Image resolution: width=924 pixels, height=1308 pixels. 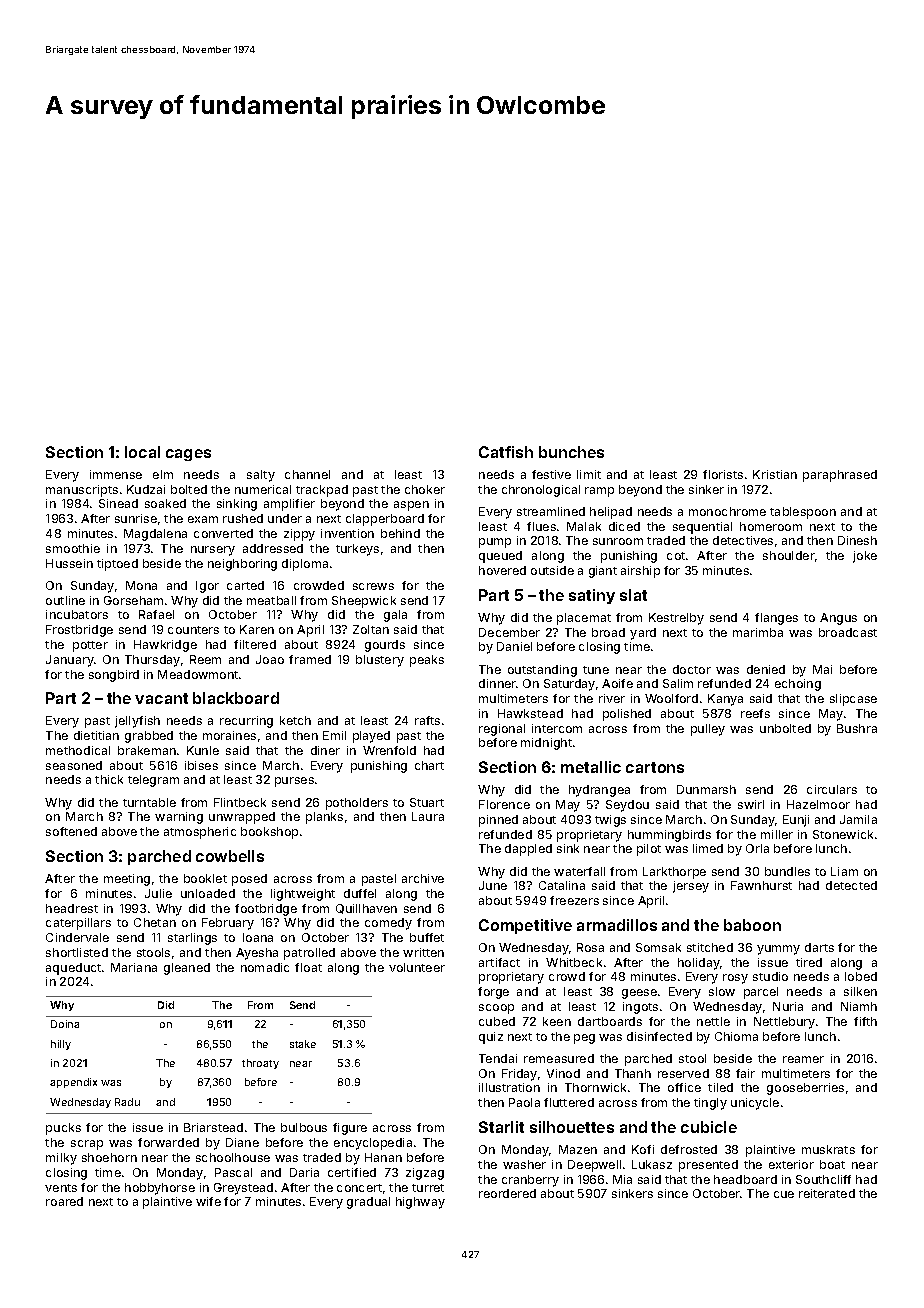 What do you see at coordinates (832, 789) in the screenshot?
I see `circulars` at bounding box center [832, 789].
